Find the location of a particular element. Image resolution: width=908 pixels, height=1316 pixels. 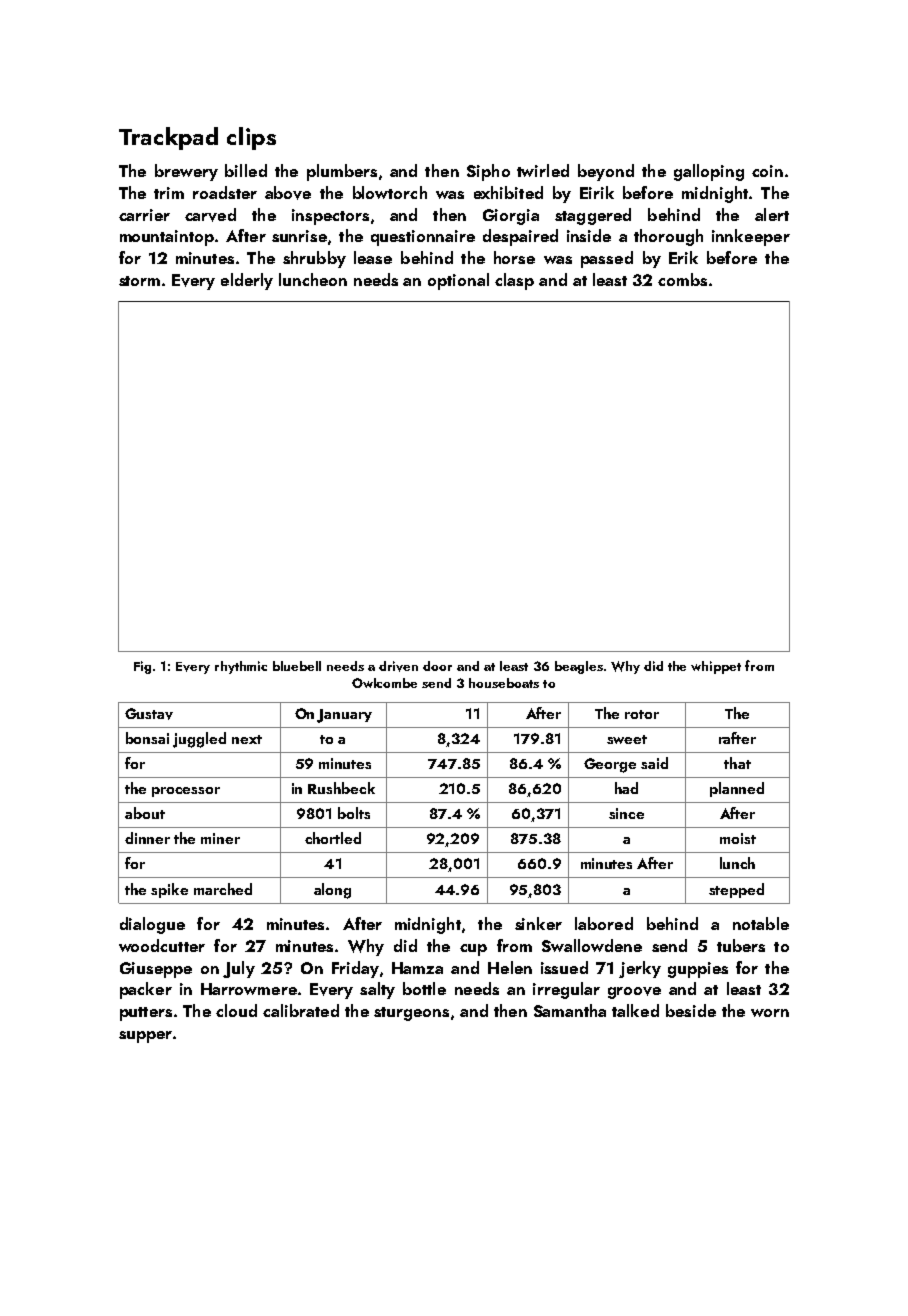

combs is located at coordinates (682, 279).
